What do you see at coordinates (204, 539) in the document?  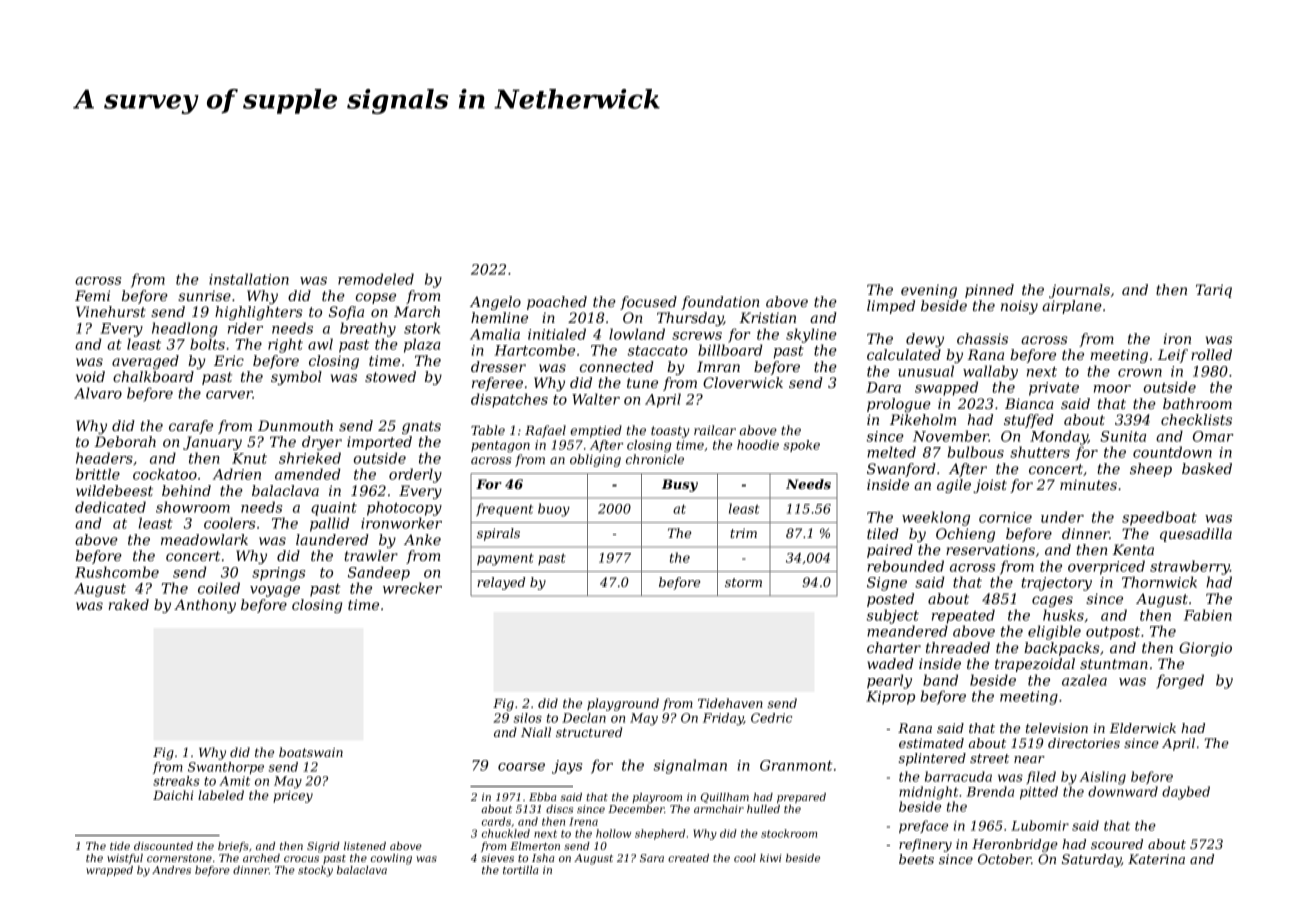 I see `meadowlark` at bounding box center [204, 539].
